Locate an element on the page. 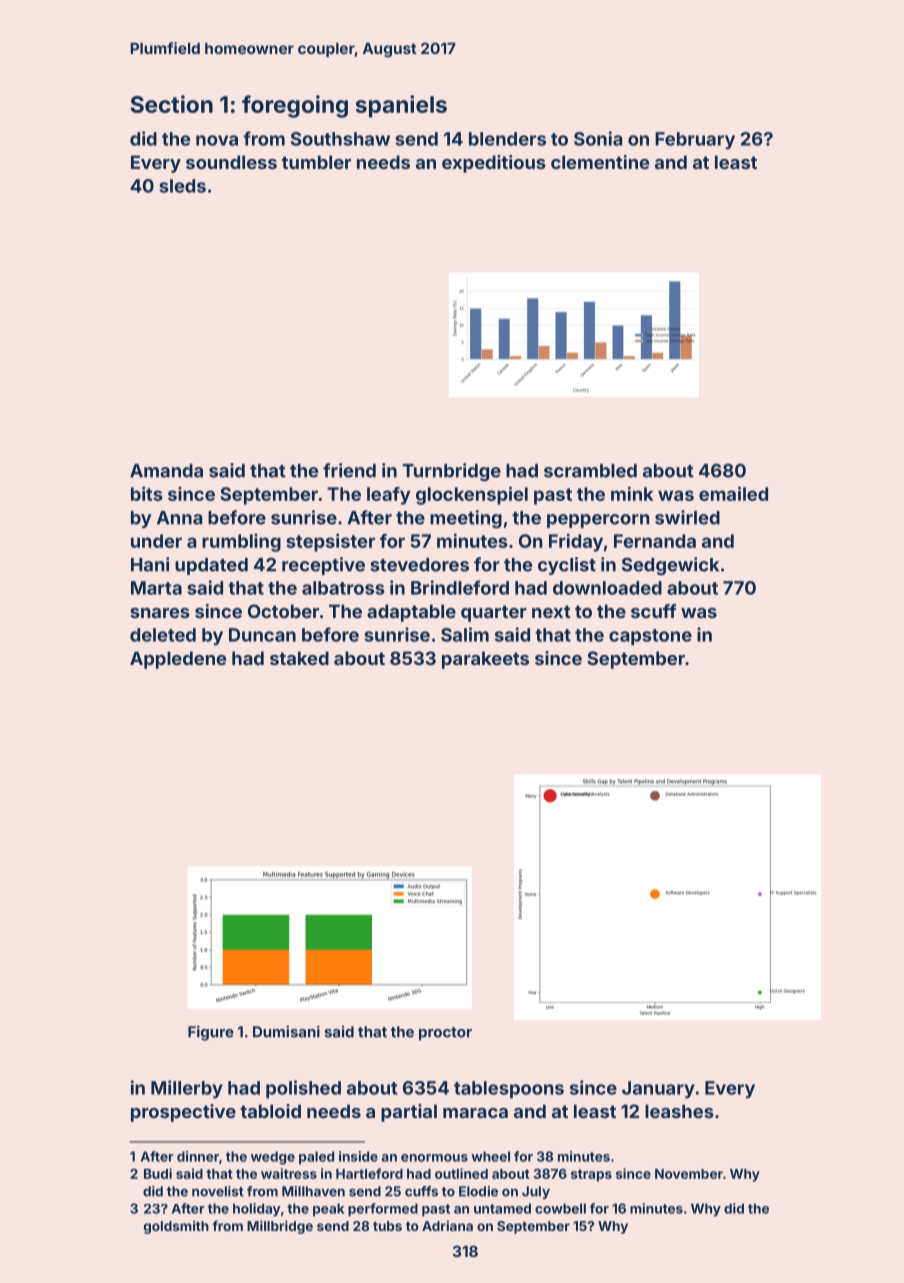  Amanda is located at coordinates (166, 471).
